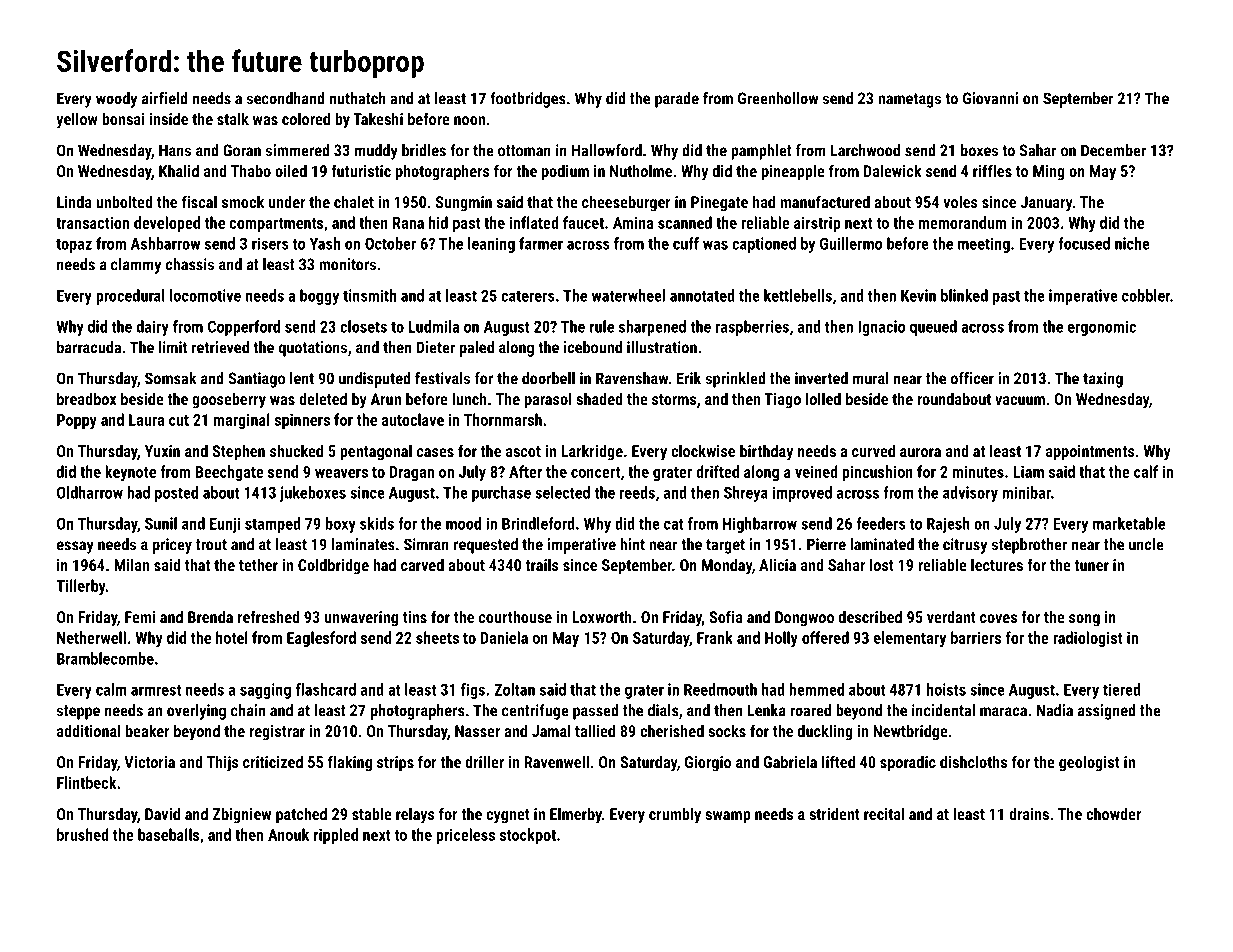 The height and width of the page is (952, 1233). Describe the element at coordinates (1003, 712) in the page. I see `maraca` at that location.
